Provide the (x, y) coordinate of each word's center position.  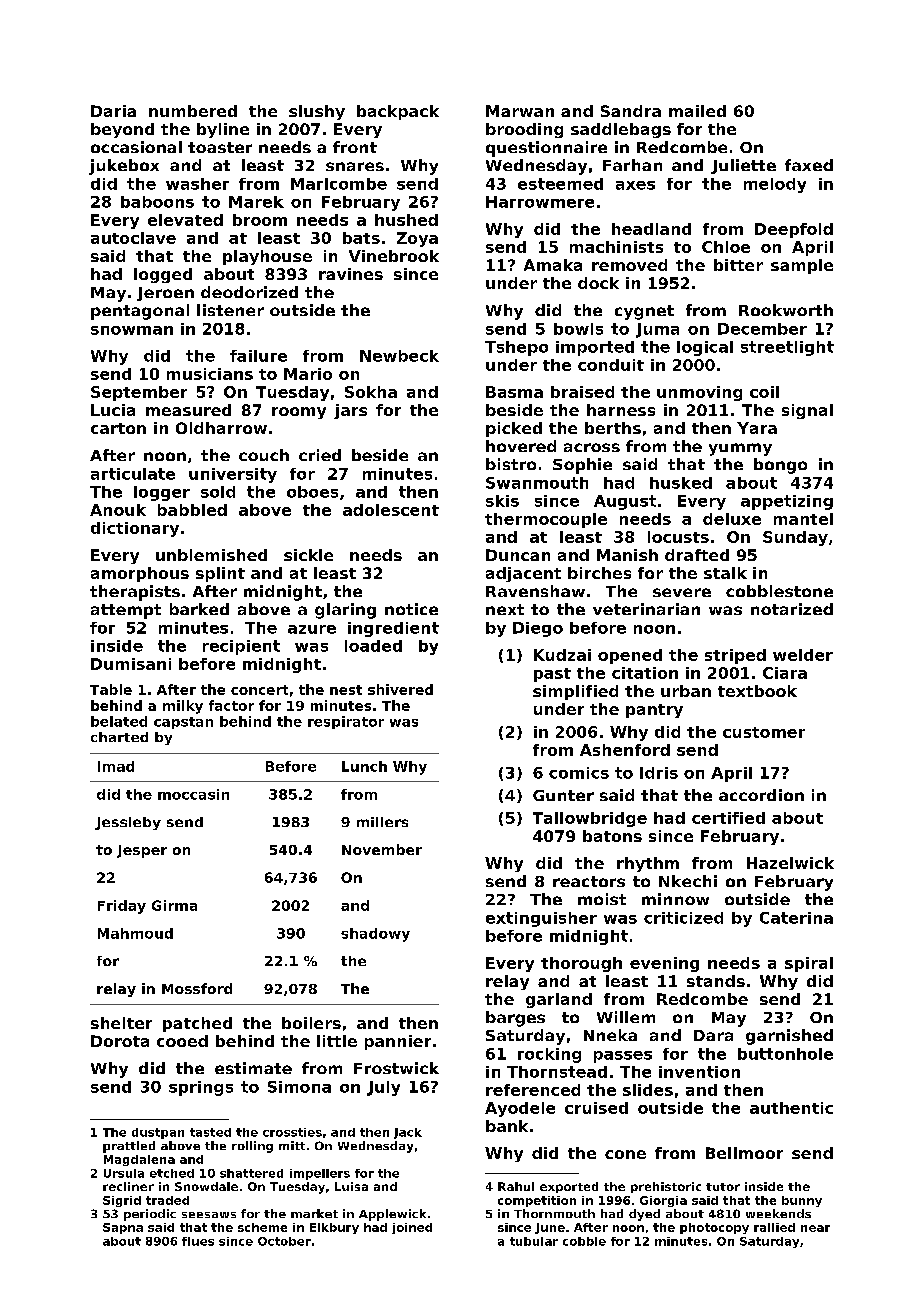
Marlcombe (339, 184)
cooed (182, 1041)
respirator (346, 722)
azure (312, 629)
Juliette (743, 166)
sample (802, 266)
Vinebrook (394, 256)
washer (197, 184)
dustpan (158, 1133)
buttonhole (785, 1054)
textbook (757, 691)
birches (599, 573)
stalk (725, 573)
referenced (533, 1090)
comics (579, 773)
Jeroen (165, 294)
